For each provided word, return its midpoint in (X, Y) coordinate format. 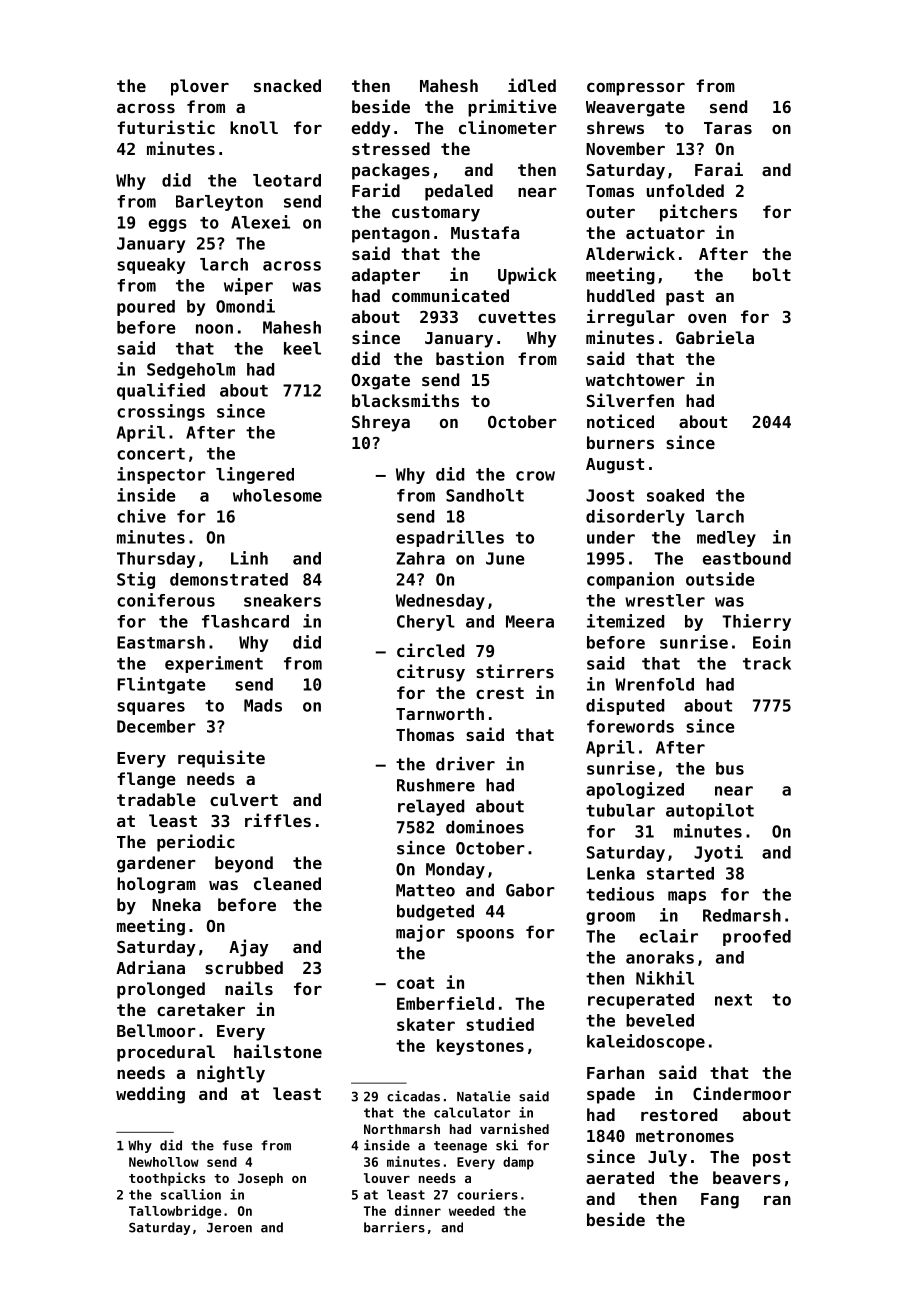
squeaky (151, 266)
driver (465, 764)
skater (426, 1024)
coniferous (166, 600)
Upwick (527, 276)
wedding (150, 1095)
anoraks (660, 957)
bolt (772, 274)
